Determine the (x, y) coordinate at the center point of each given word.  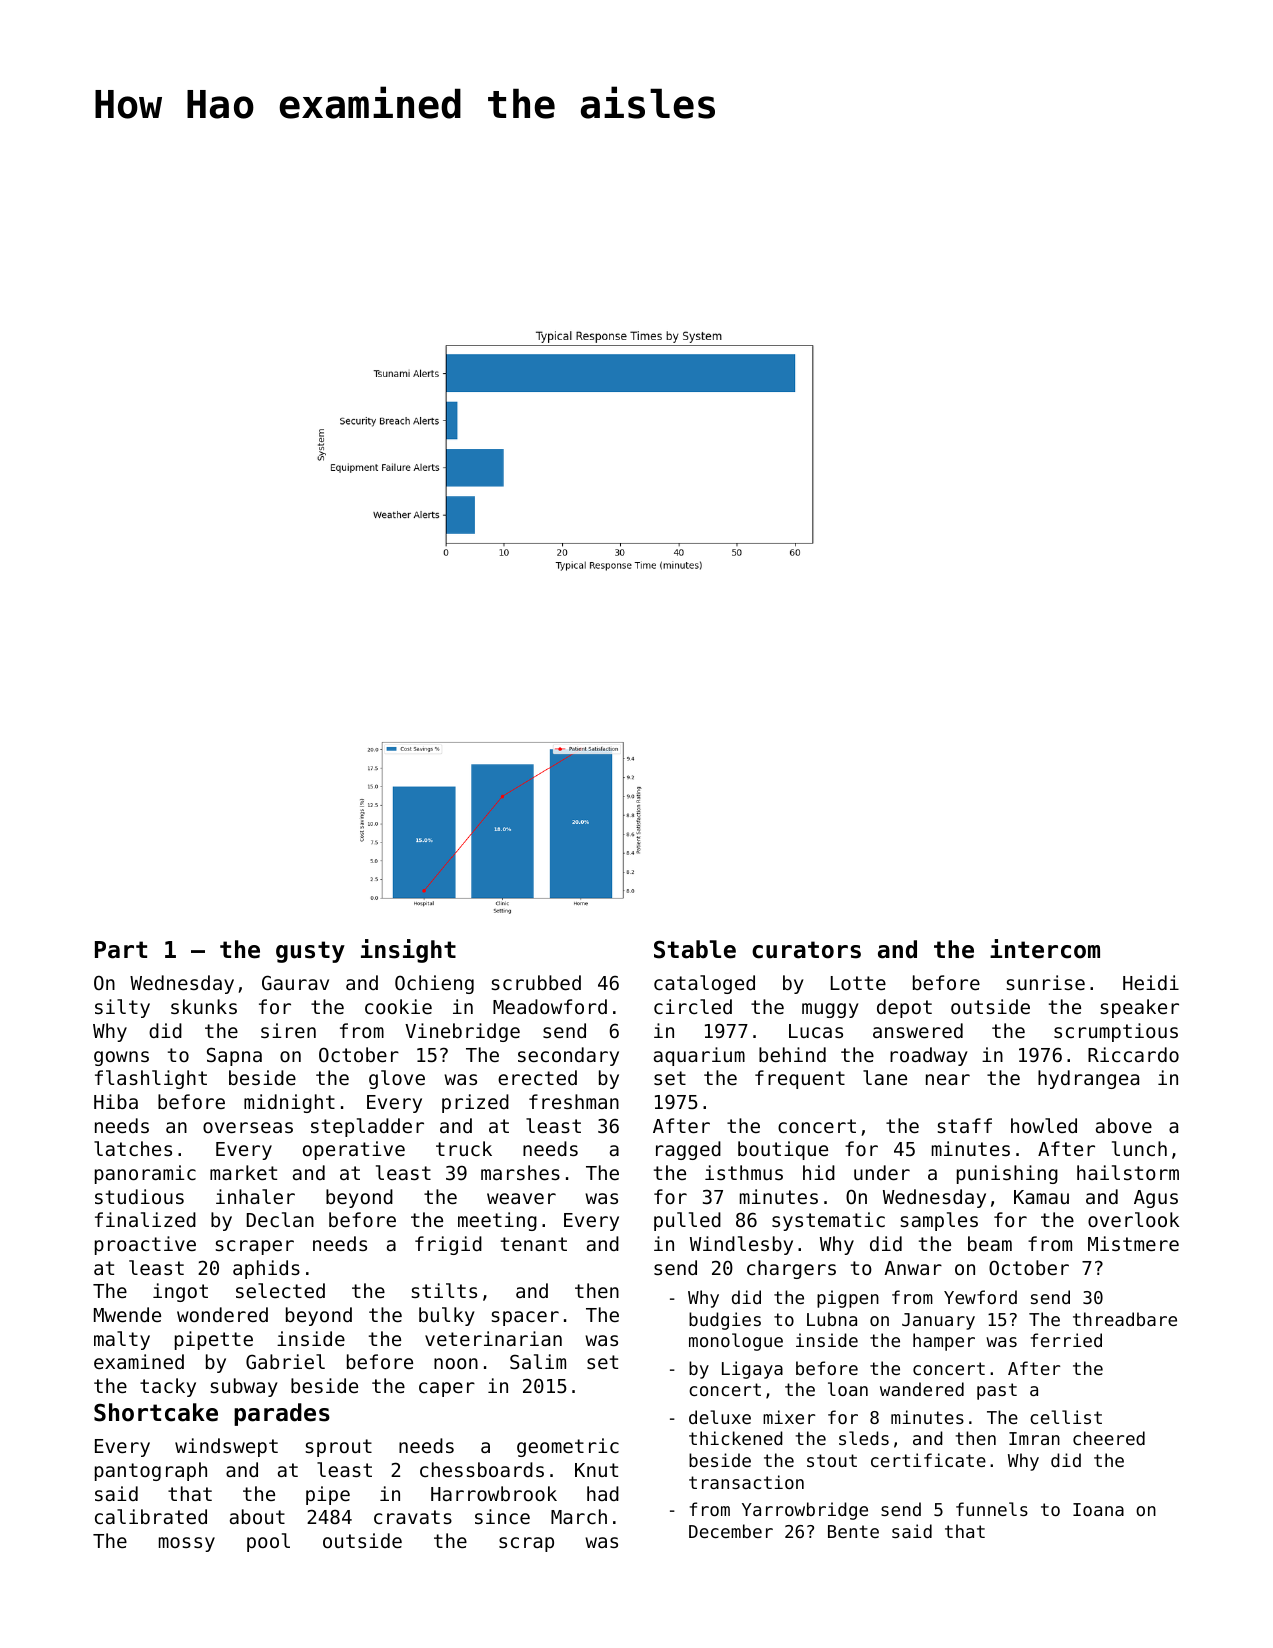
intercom (1045, 949)
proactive (145, 1245)
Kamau (1041, 1197)
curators (806, 950)
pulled (687, 1221)
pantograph (151, 1471)
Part (121, 950)
